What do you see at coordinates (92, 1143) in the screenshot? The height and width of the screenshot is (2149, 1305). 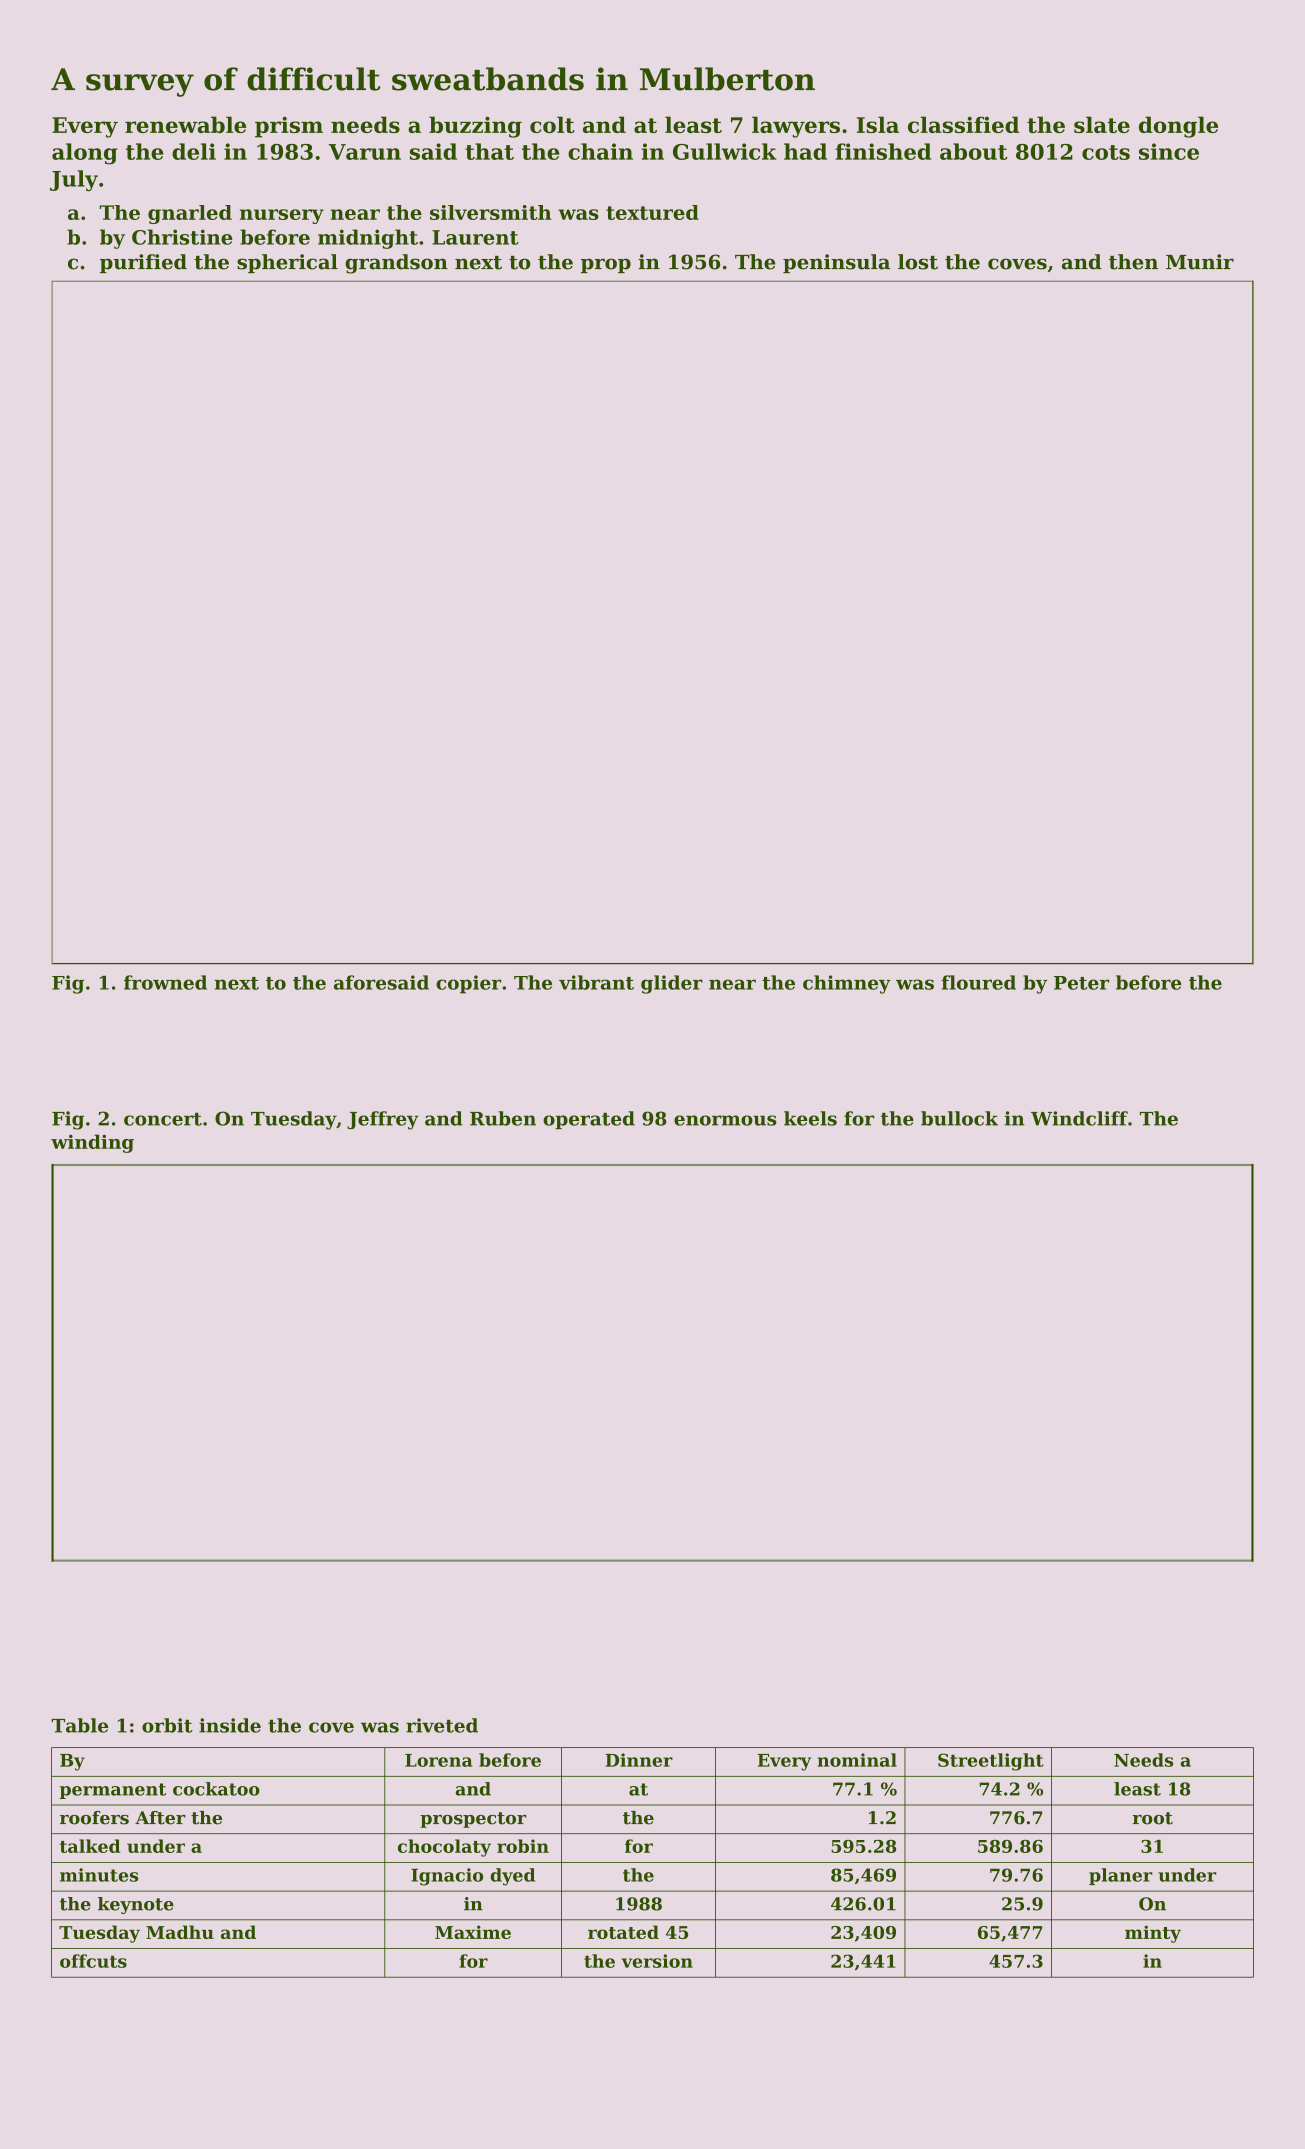 I see `winding` at bounding box center [92, 1143].
